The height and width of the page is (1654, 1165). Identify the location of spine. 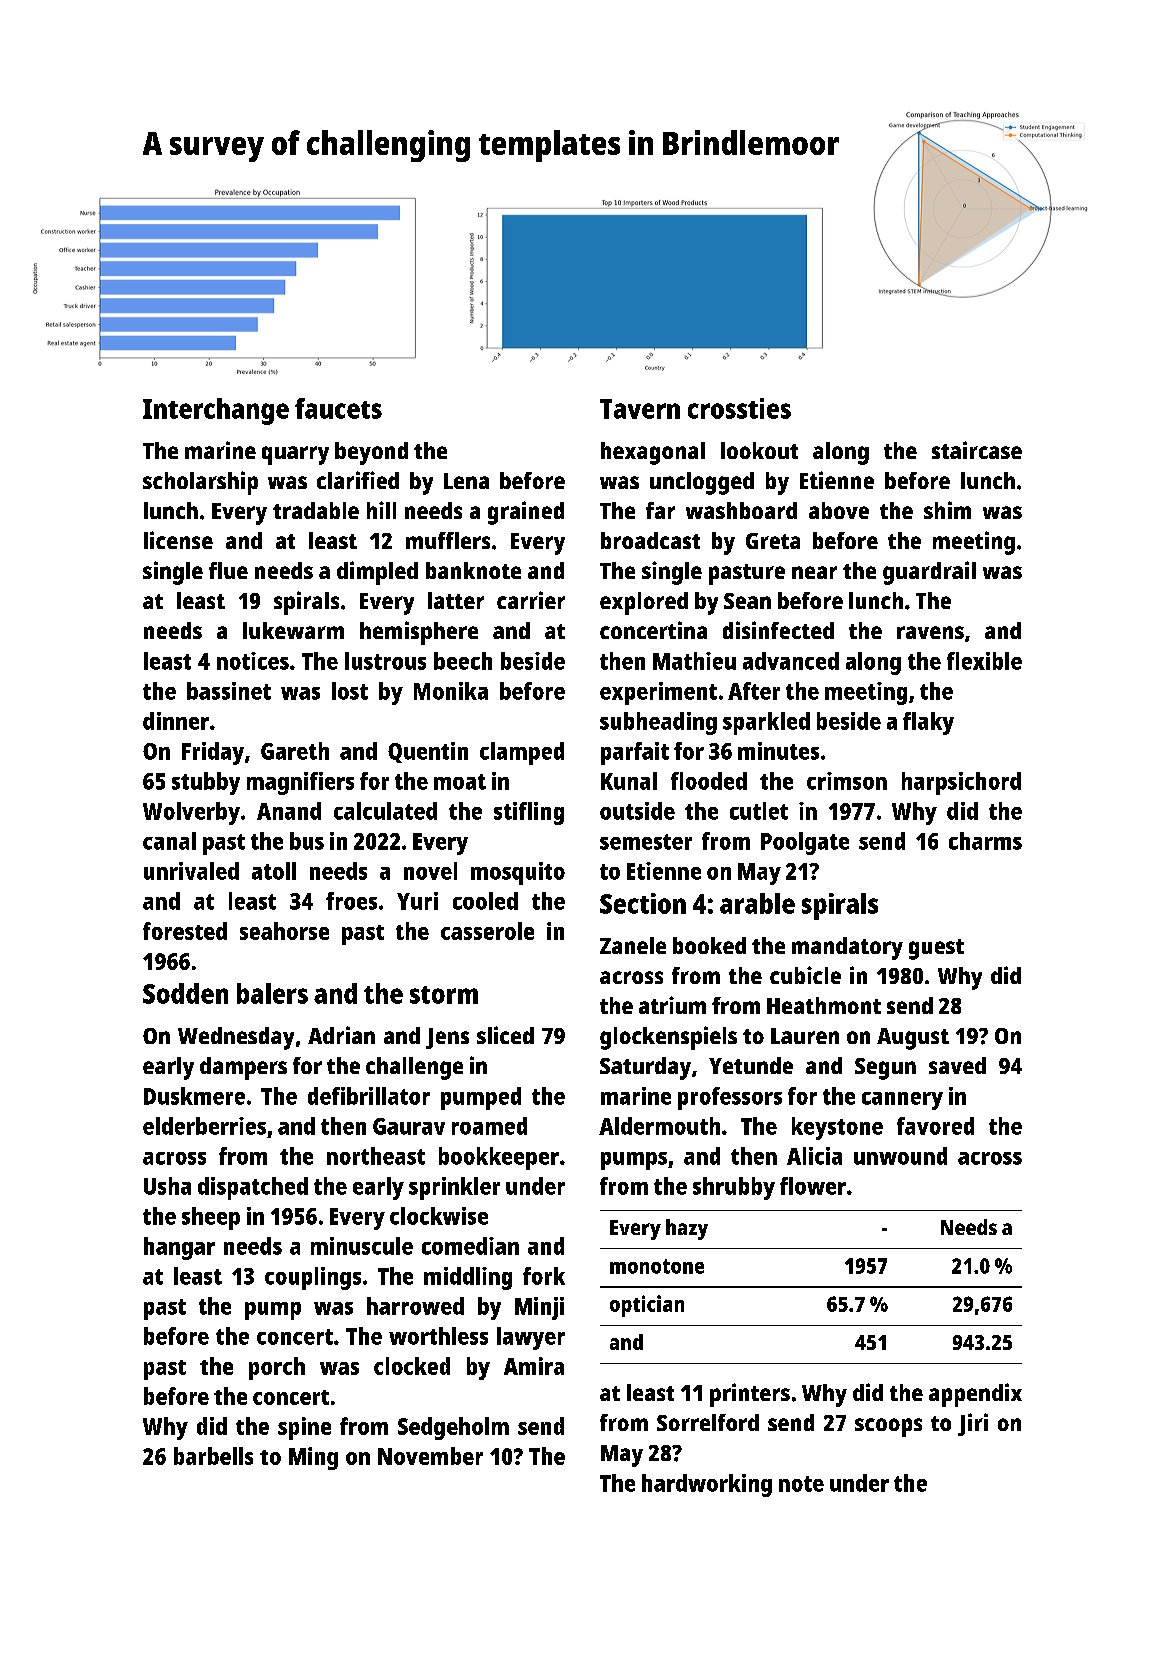
(304, 1428).
